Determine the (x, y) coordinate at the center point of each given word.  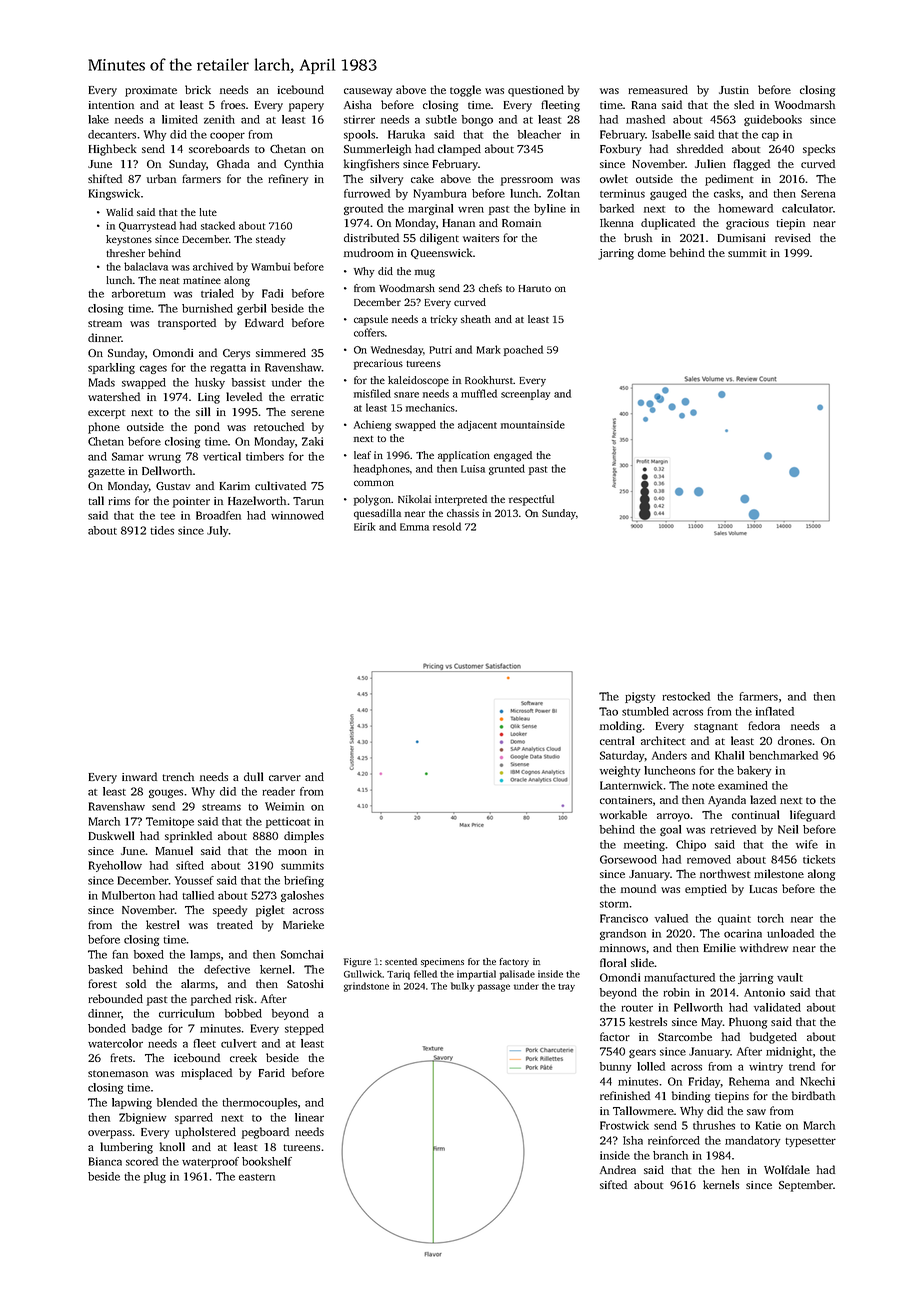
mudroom (369, 252)
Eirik (364, 526)
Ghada (233, 163)
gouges (166, 793)
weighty (620, 771)
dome (652, 252)
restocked (686, 696)
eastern (257, 1177)
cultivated (280, 485)
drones (795, 740)
